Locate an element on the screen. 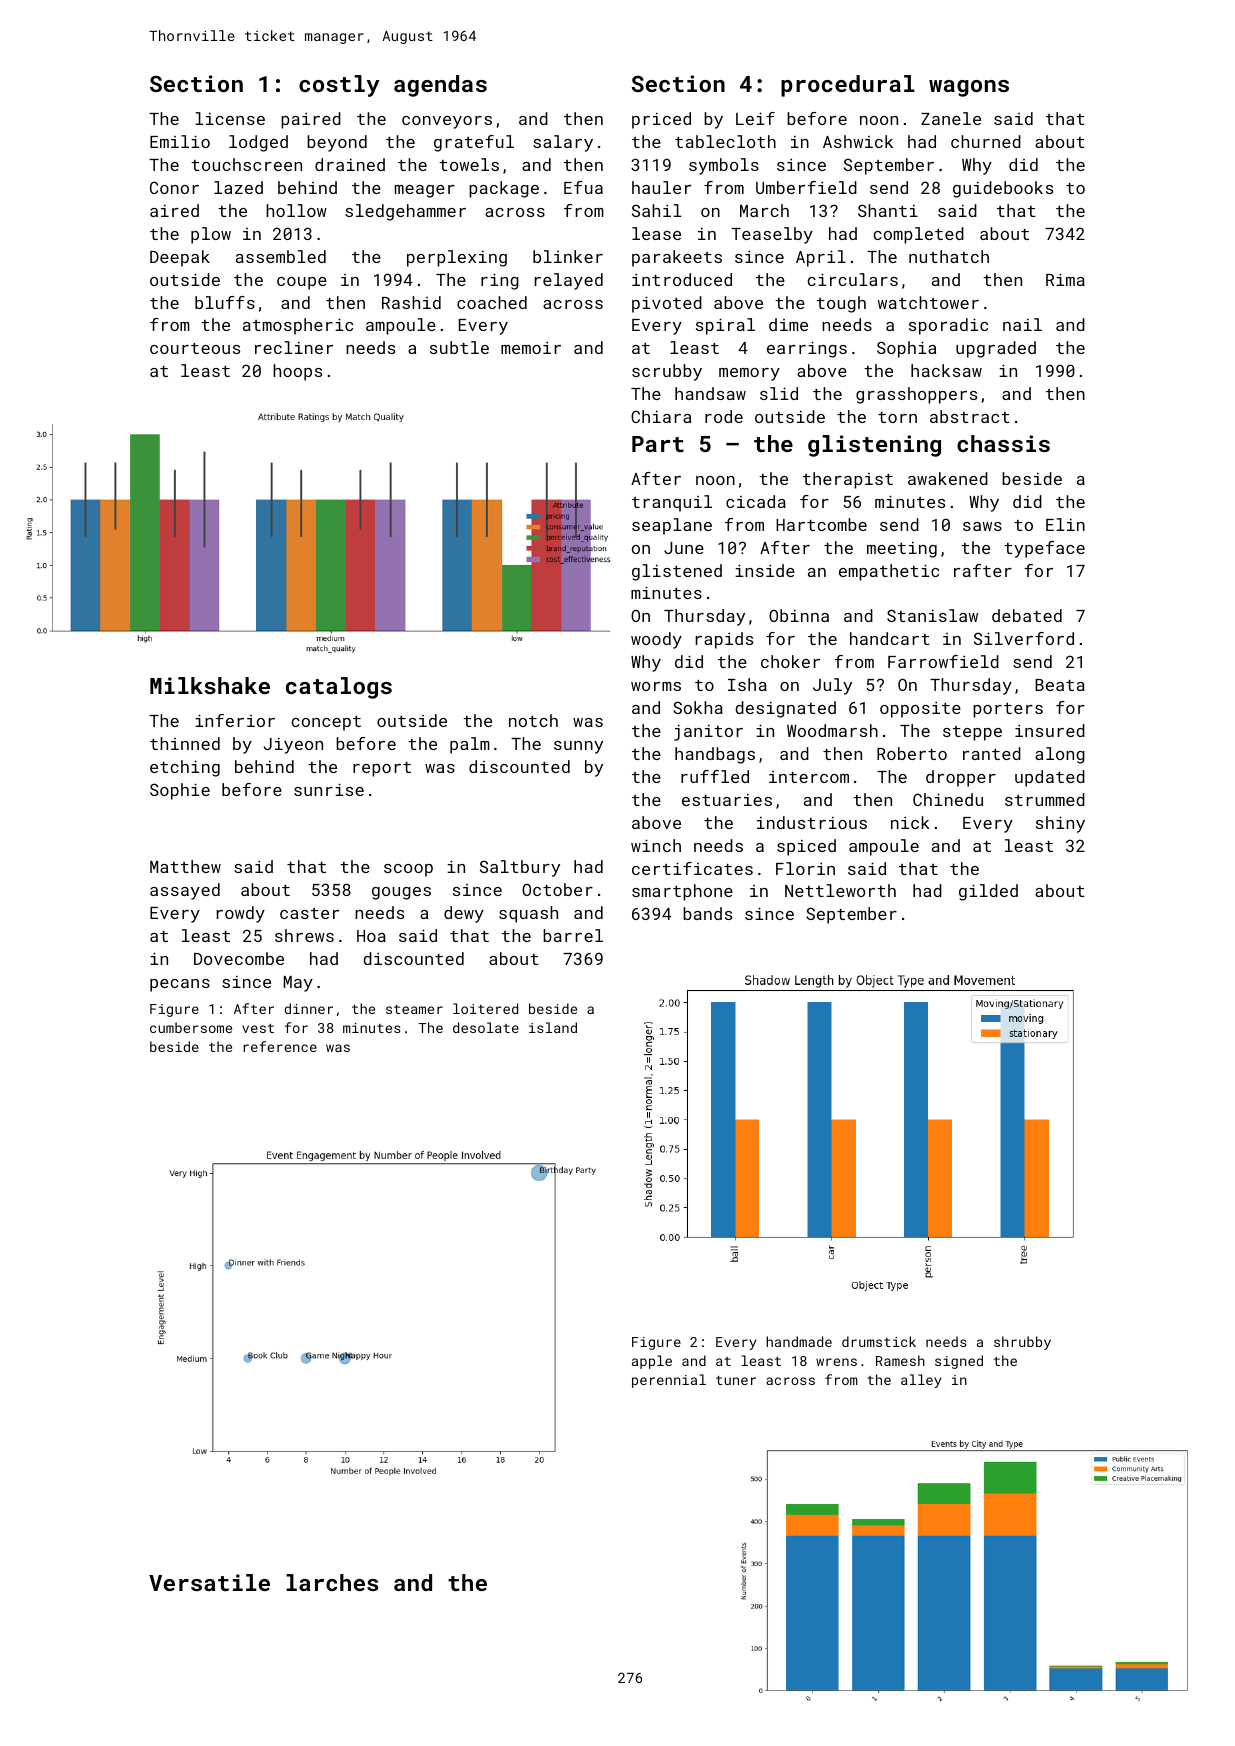 The width and height of the screenshot is (1235, 1746). seaplane is located at coordinates (672, 526).
